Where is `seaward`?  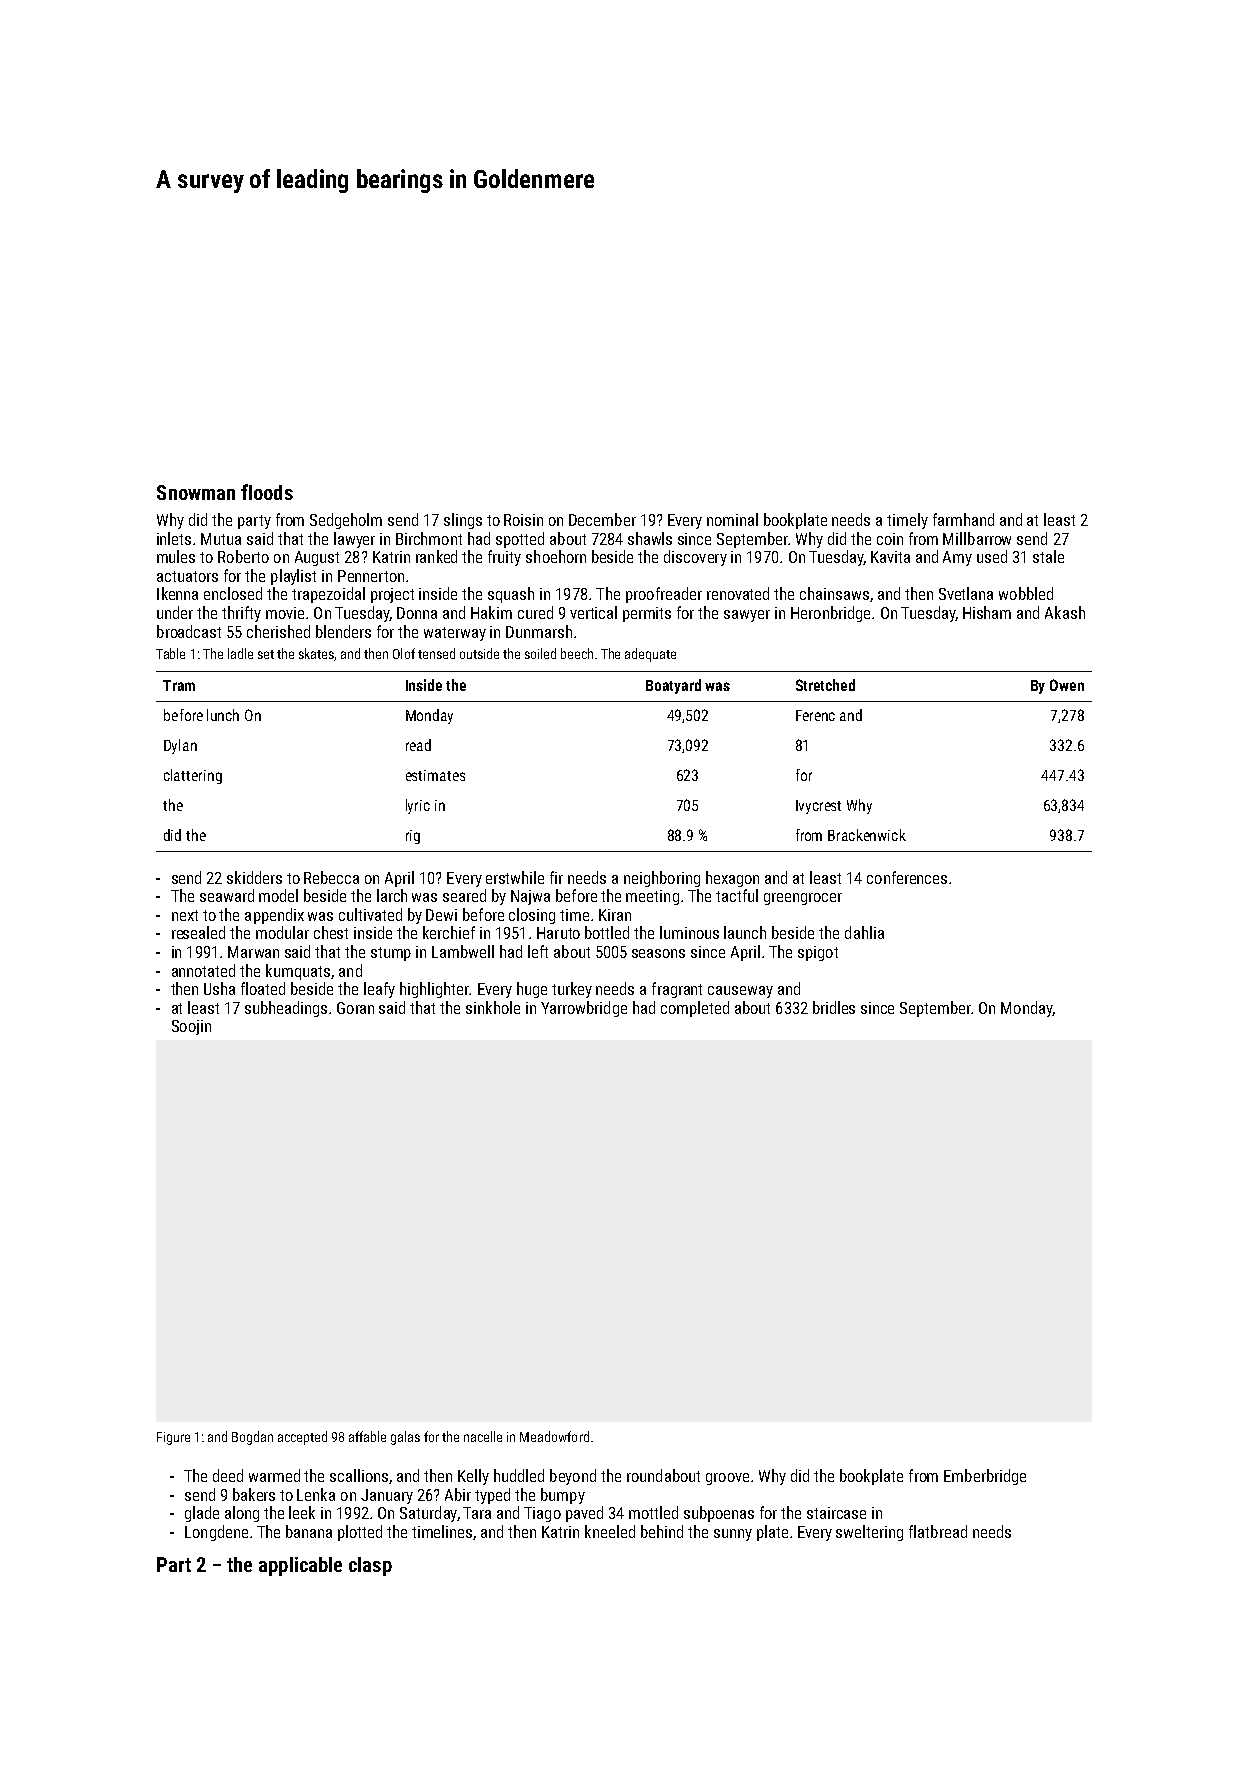 seaward is located at coordinates (227, 895).
